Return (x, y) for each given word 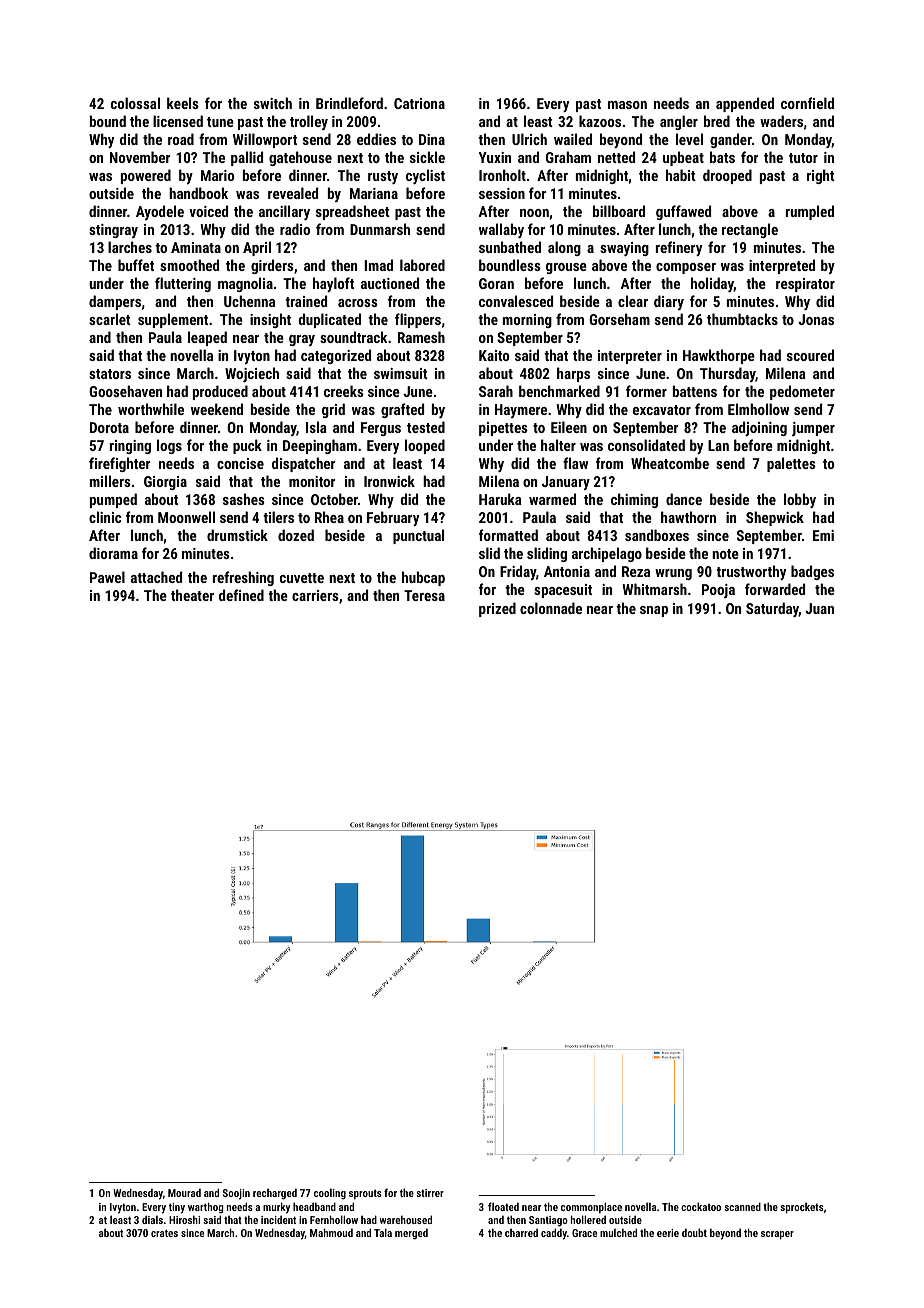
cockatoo (701, 1206)
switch (273, 103)
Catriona (419, 103)
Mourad (184, 1192)
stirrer (430, 1193)
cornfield (807, 103)
